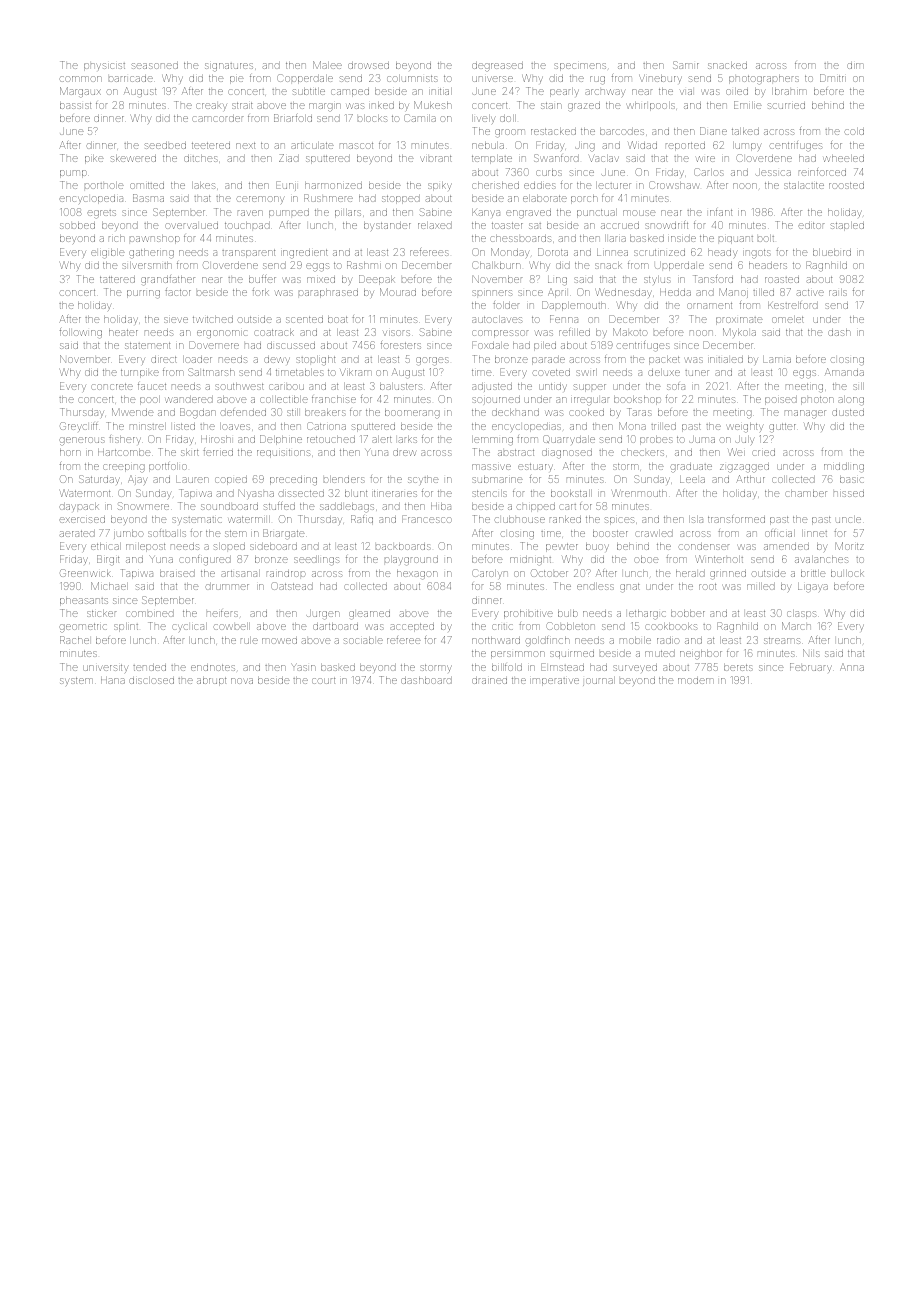 This screenshot has width=924, height=1308. Describe the element at coordinates (780, 533) in the screenshot. I see `official` at that location.
